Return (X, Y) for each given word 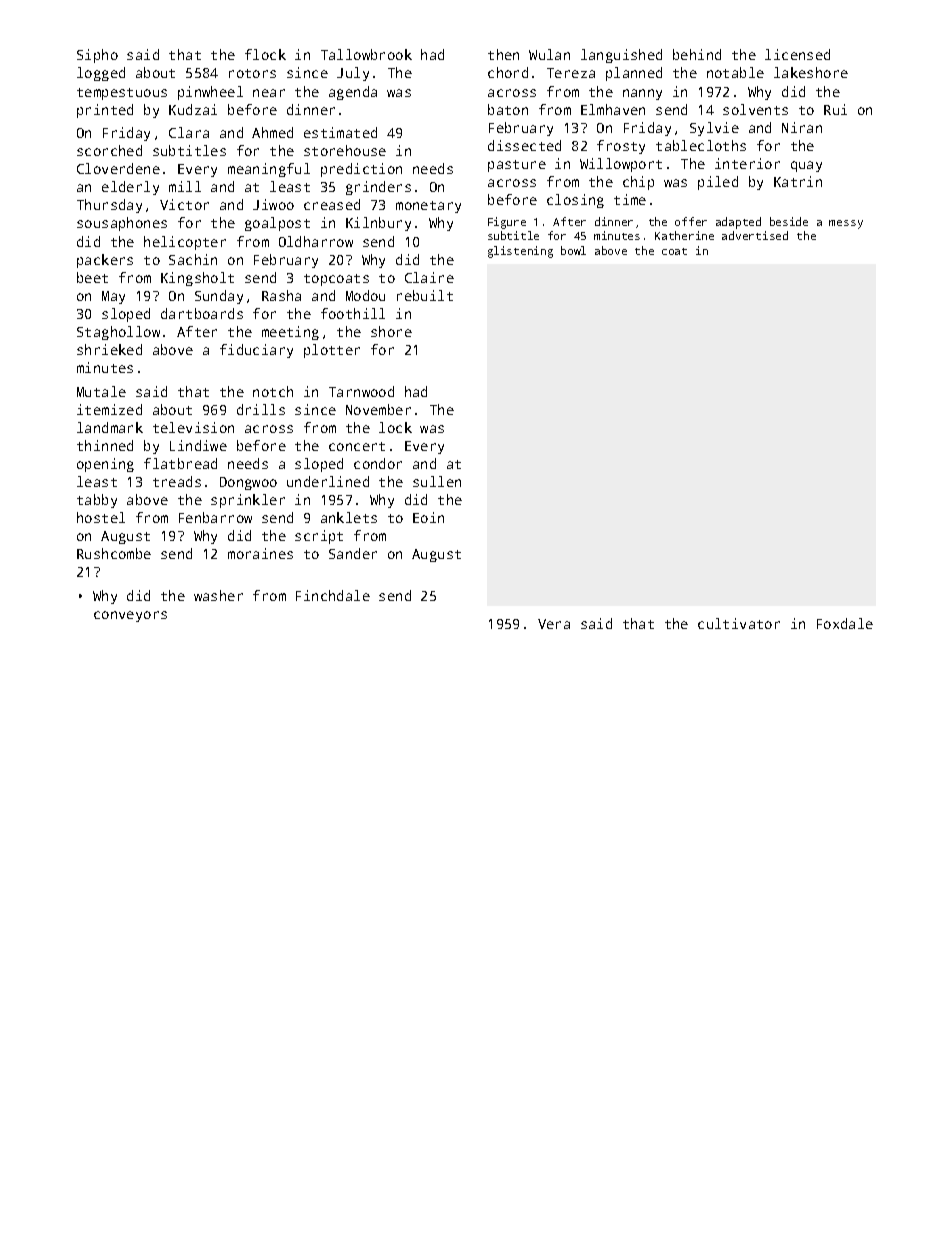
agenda (353, 93)
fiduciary (256, 351)
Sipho (97, 56)
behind (697, 54)
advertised (755, 235)
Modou (365, 295)
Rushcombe (114, 553)
